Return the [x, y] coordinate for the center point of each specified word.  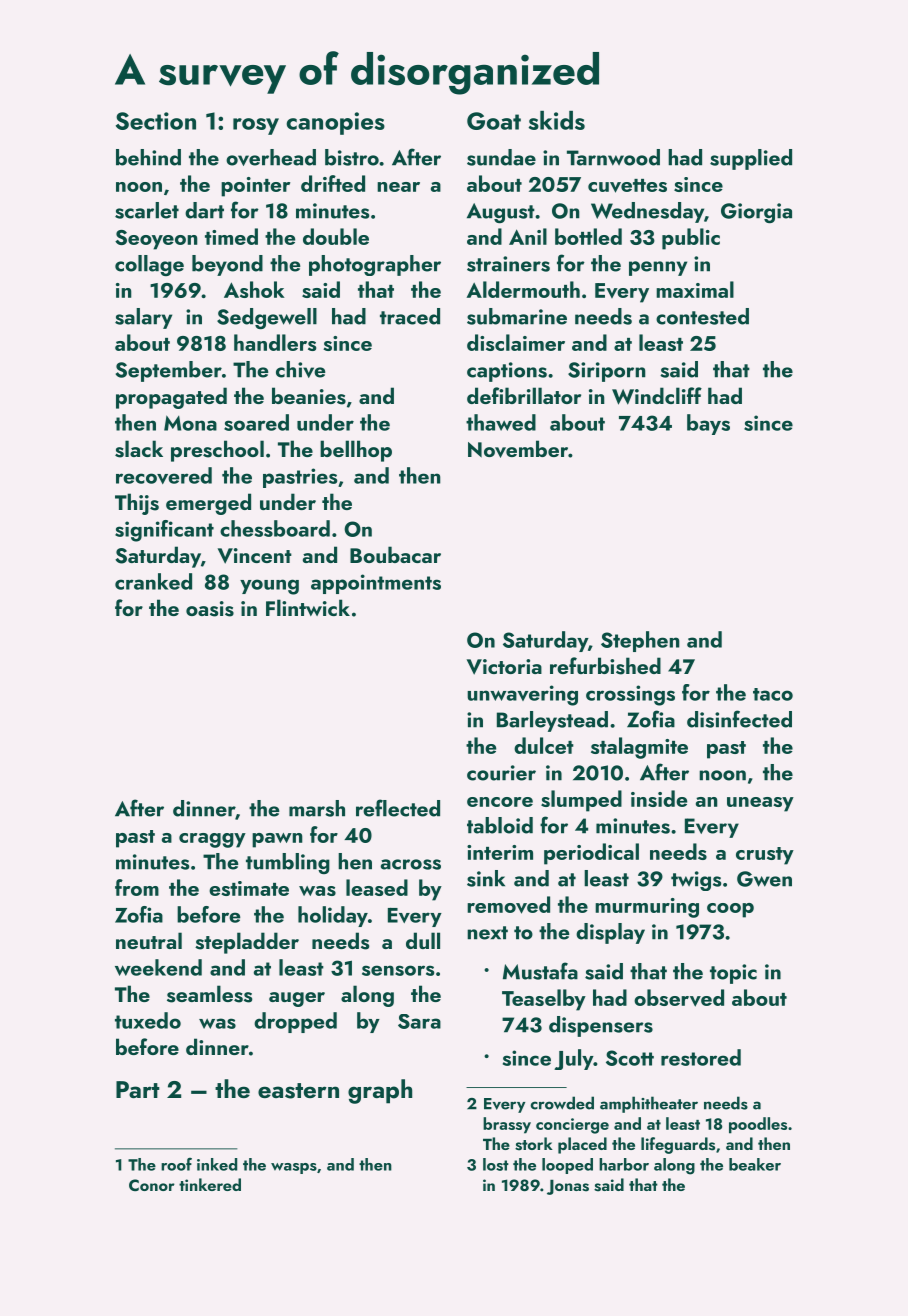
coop [730, 910]
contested [702, 316]
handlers [275, 342]
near [398, 187]
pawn [277, 840]
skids [557, 120]
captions [507, 372]
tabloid [500, 825]
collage [149, 265]
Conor [152, 1185]
